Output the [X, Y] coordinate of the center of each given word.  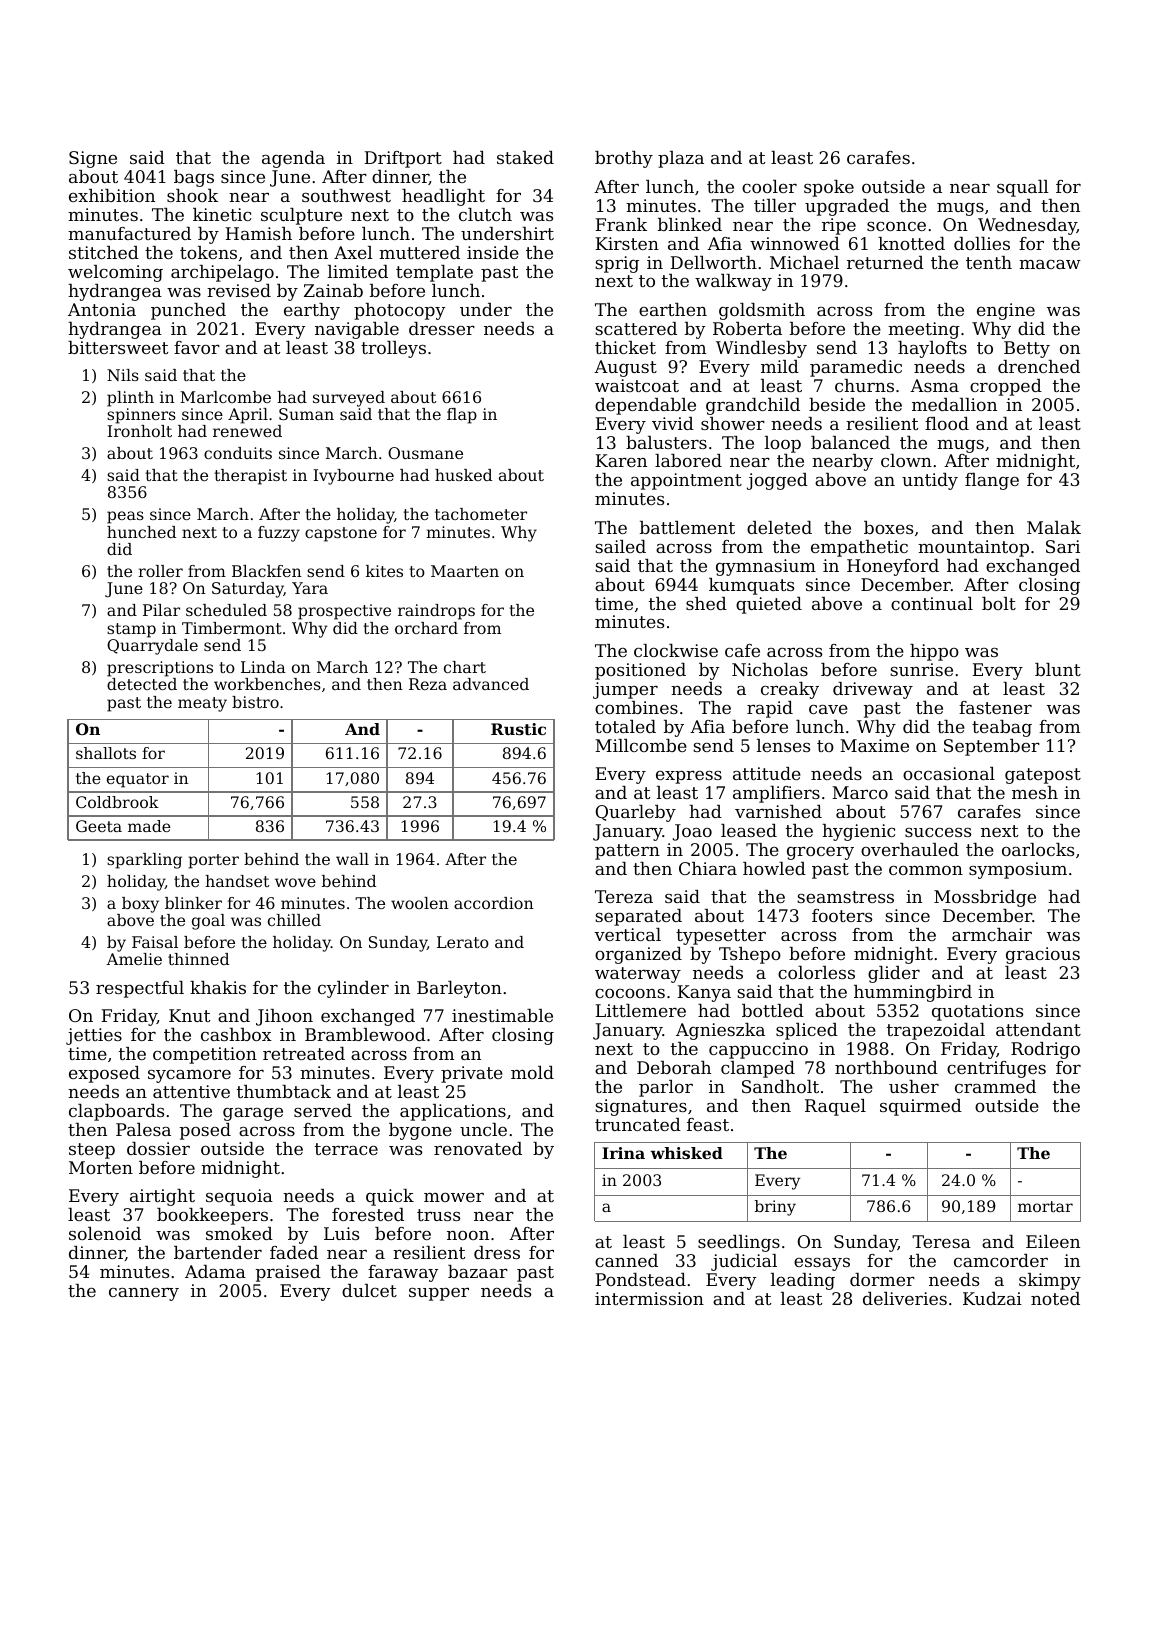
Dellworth [713, 262]
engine [1006, 311]
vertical [627, 934]
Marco [860, 792]
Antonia [102, 309]
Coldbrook [117, 802]
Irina [623, 1153]
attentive [191, 1091]
